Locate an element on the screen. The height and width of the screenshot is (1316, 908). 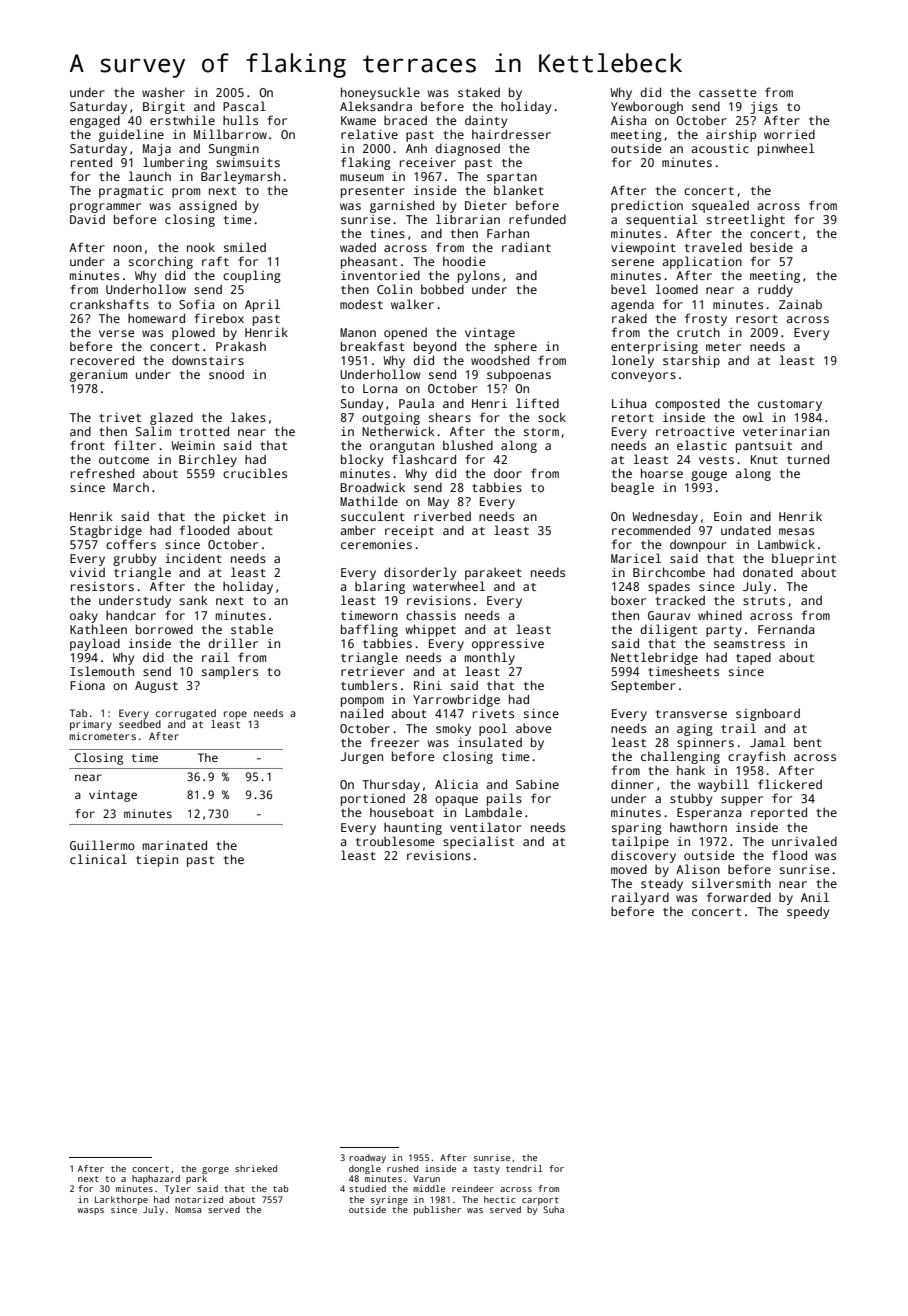
relative is located at coordinates (369, 134).
